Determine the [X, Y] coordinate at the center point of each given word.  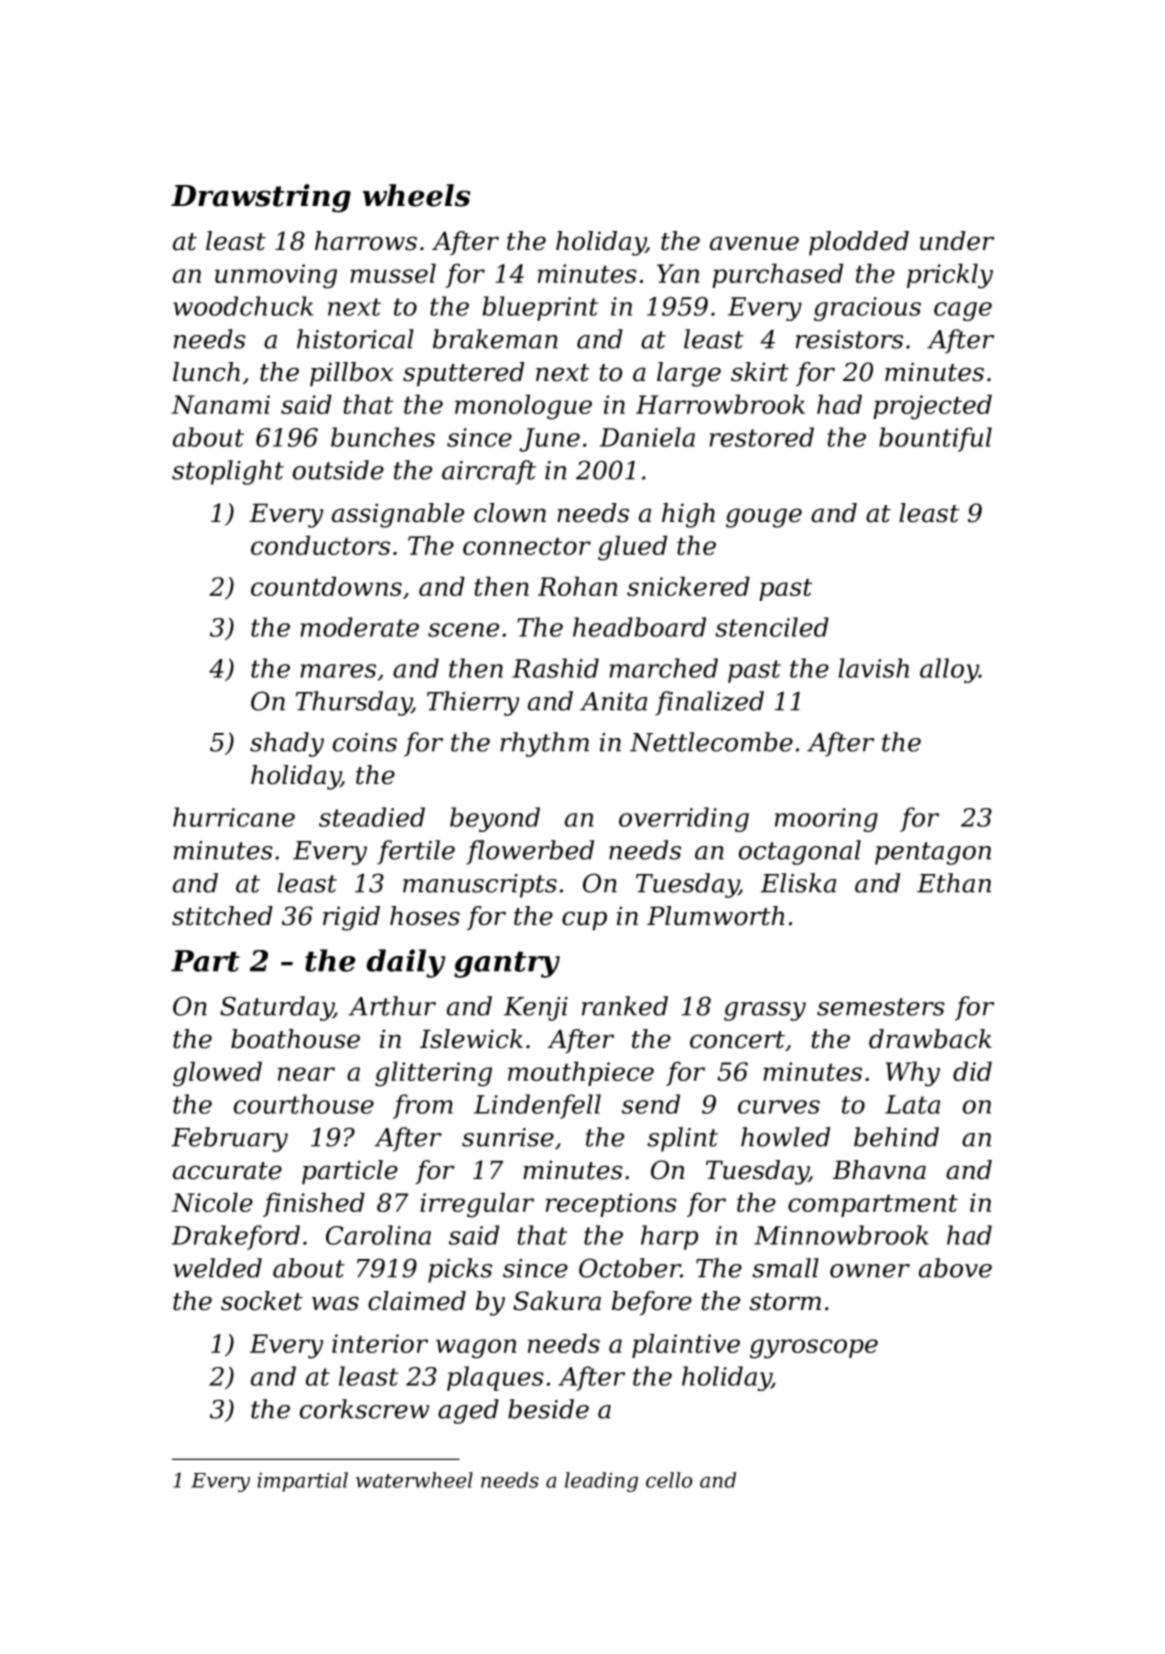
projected [932, 407]
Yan [678, 273]
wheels [416, 195]
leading [601, 1482]
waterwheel [414, 1480]
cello [669, 1480]
